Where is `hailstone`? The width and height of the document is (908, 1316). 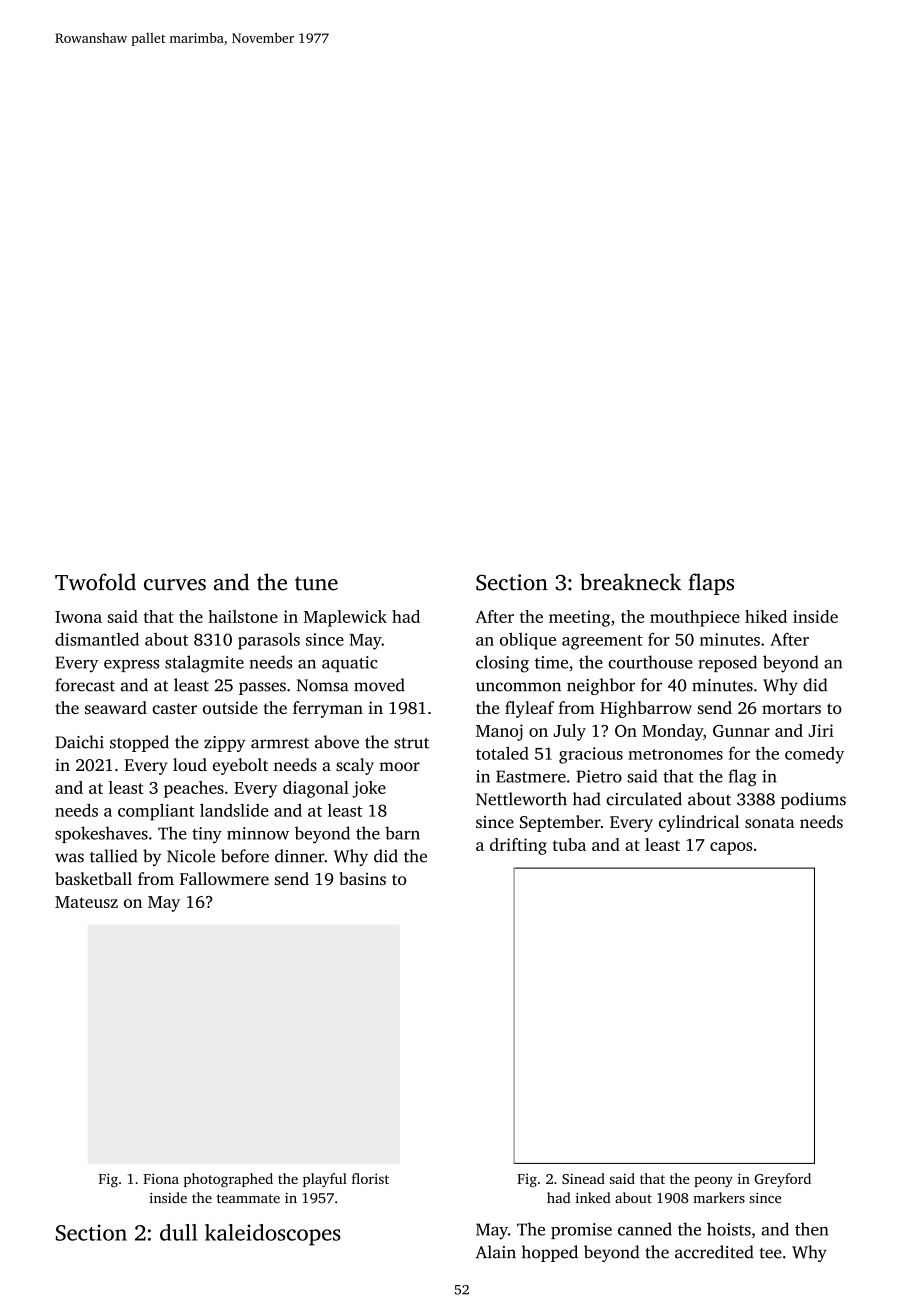
hailstone is located at coordinates (243, 616).
